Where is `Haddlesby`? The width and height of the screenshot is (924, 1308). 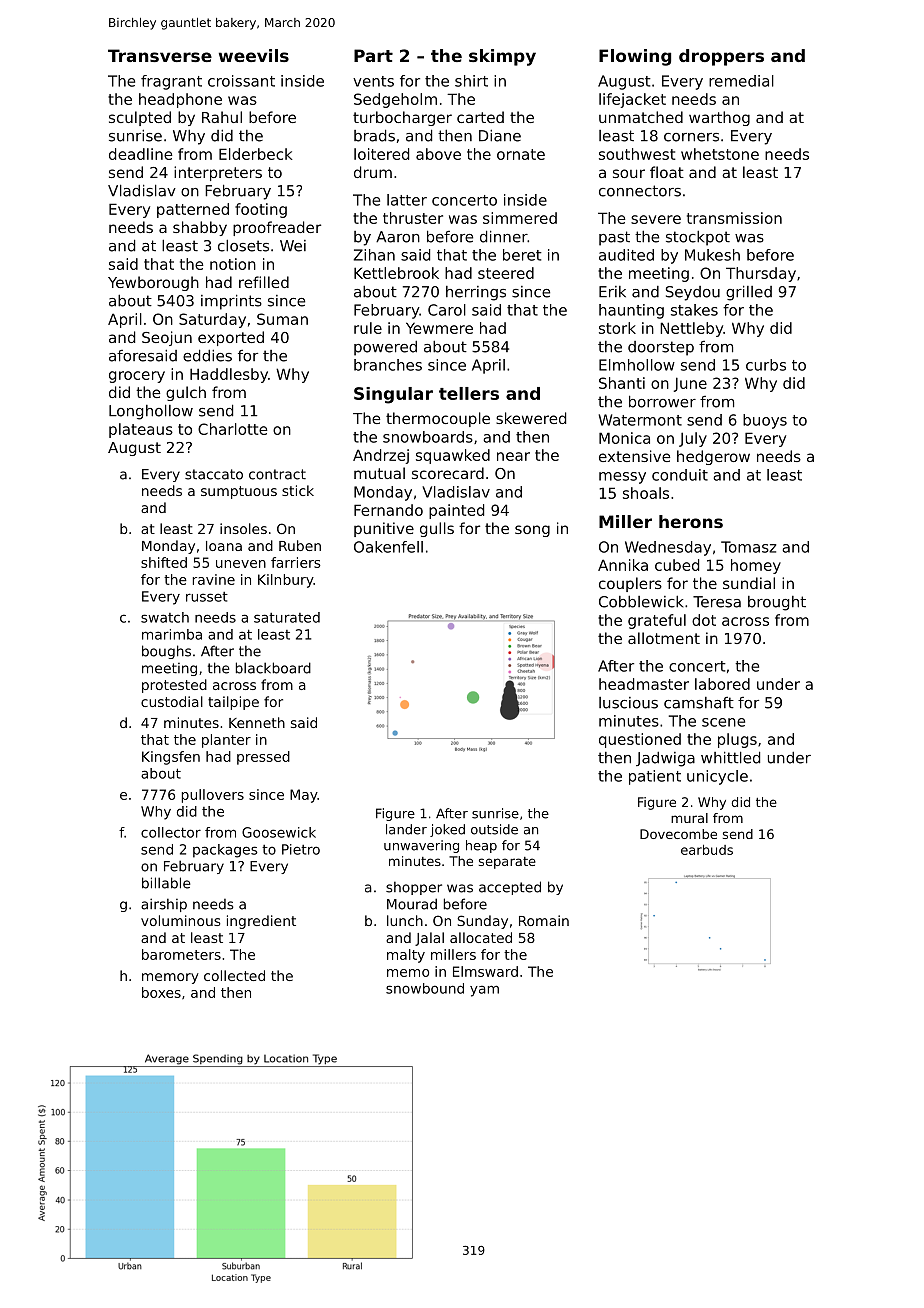
Haddlesby is located at coordinates (229, 375).
